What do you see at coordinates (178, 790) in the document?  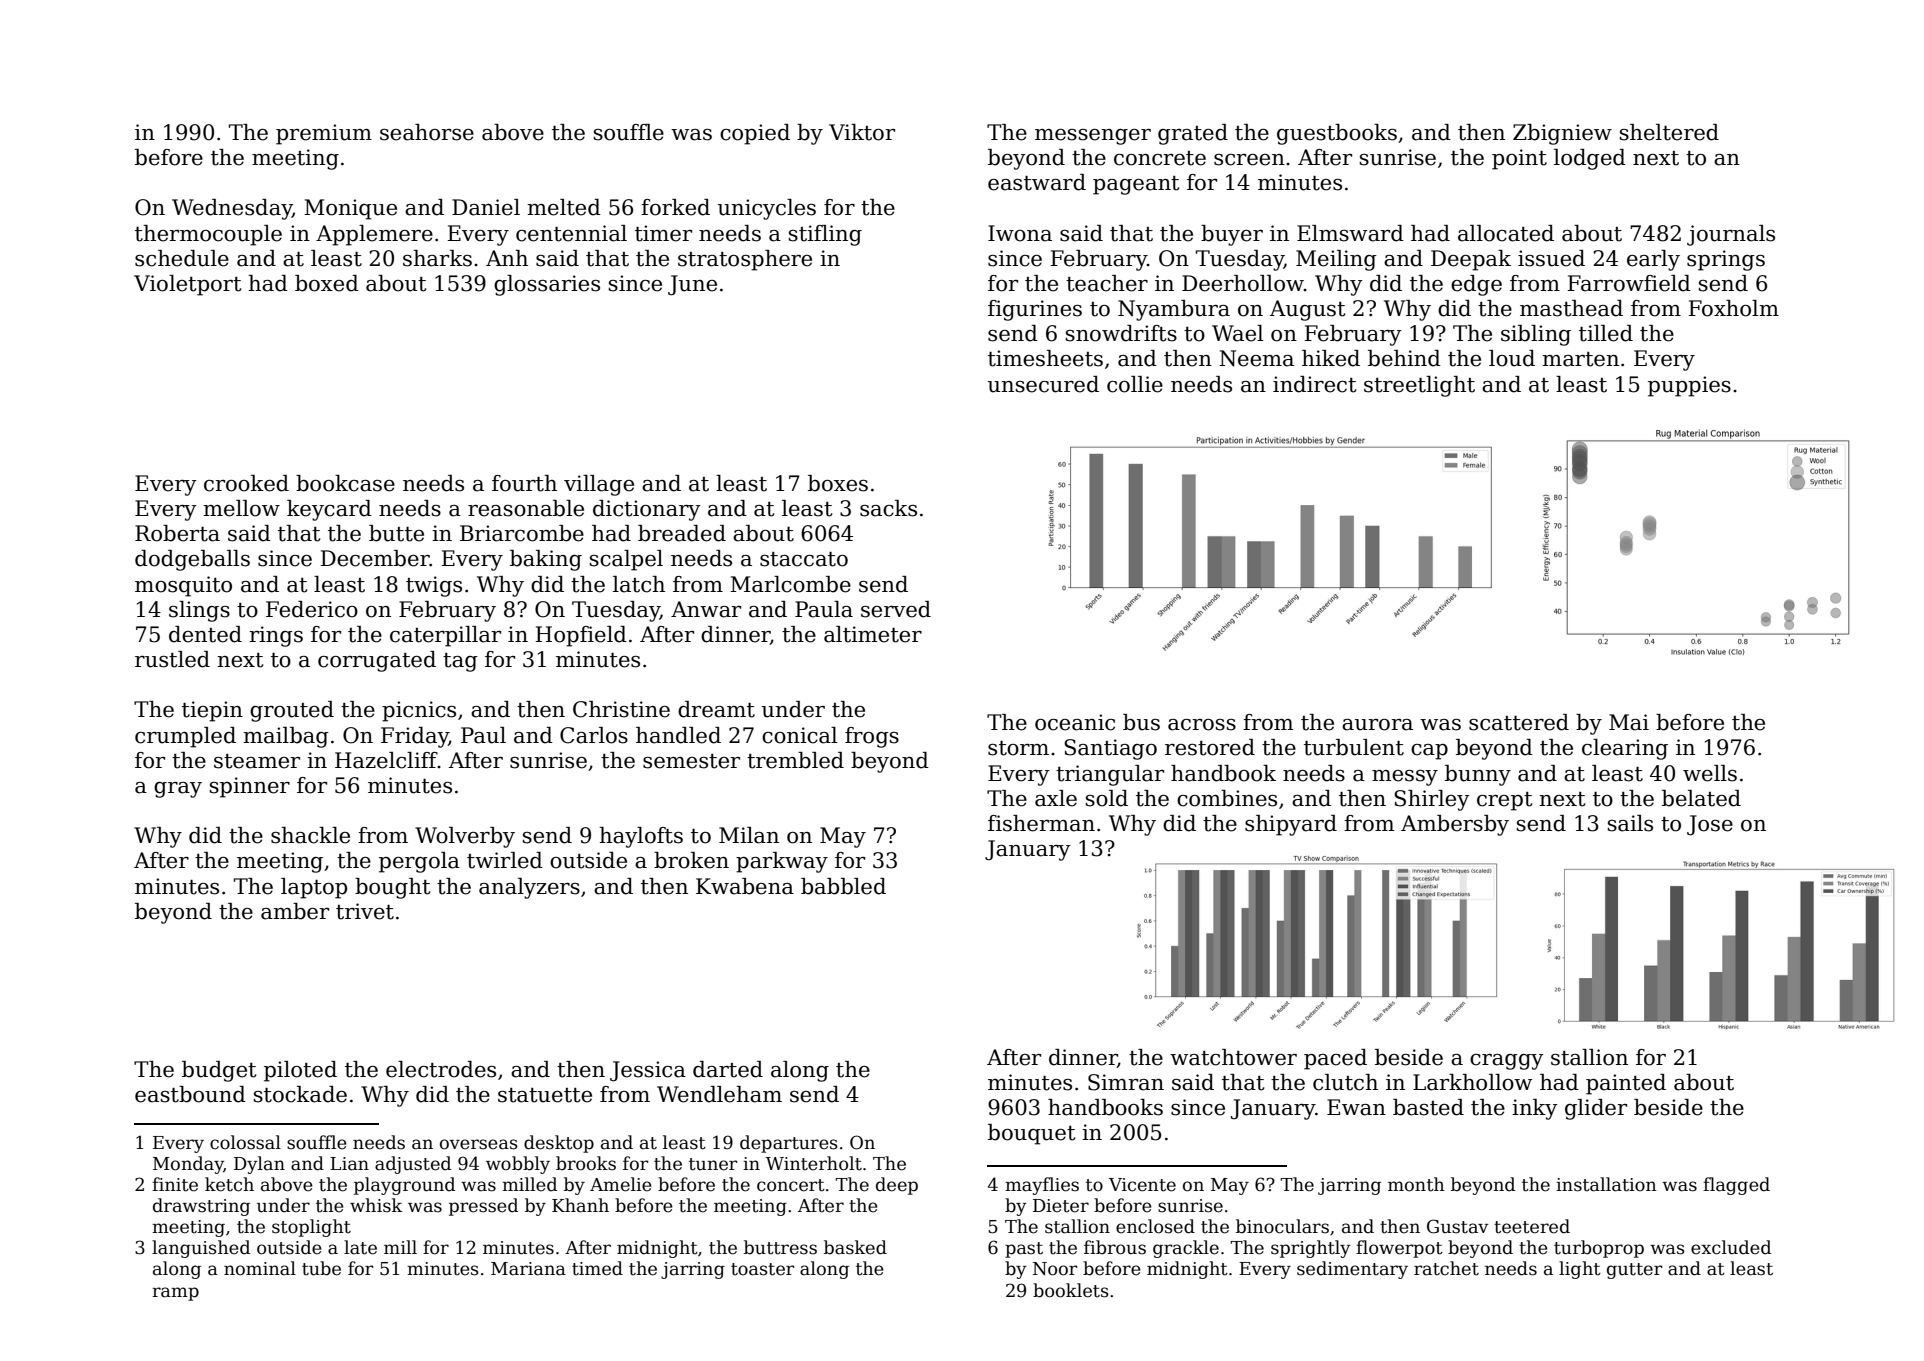 I see `gray` at bounding box center [178, 790].
